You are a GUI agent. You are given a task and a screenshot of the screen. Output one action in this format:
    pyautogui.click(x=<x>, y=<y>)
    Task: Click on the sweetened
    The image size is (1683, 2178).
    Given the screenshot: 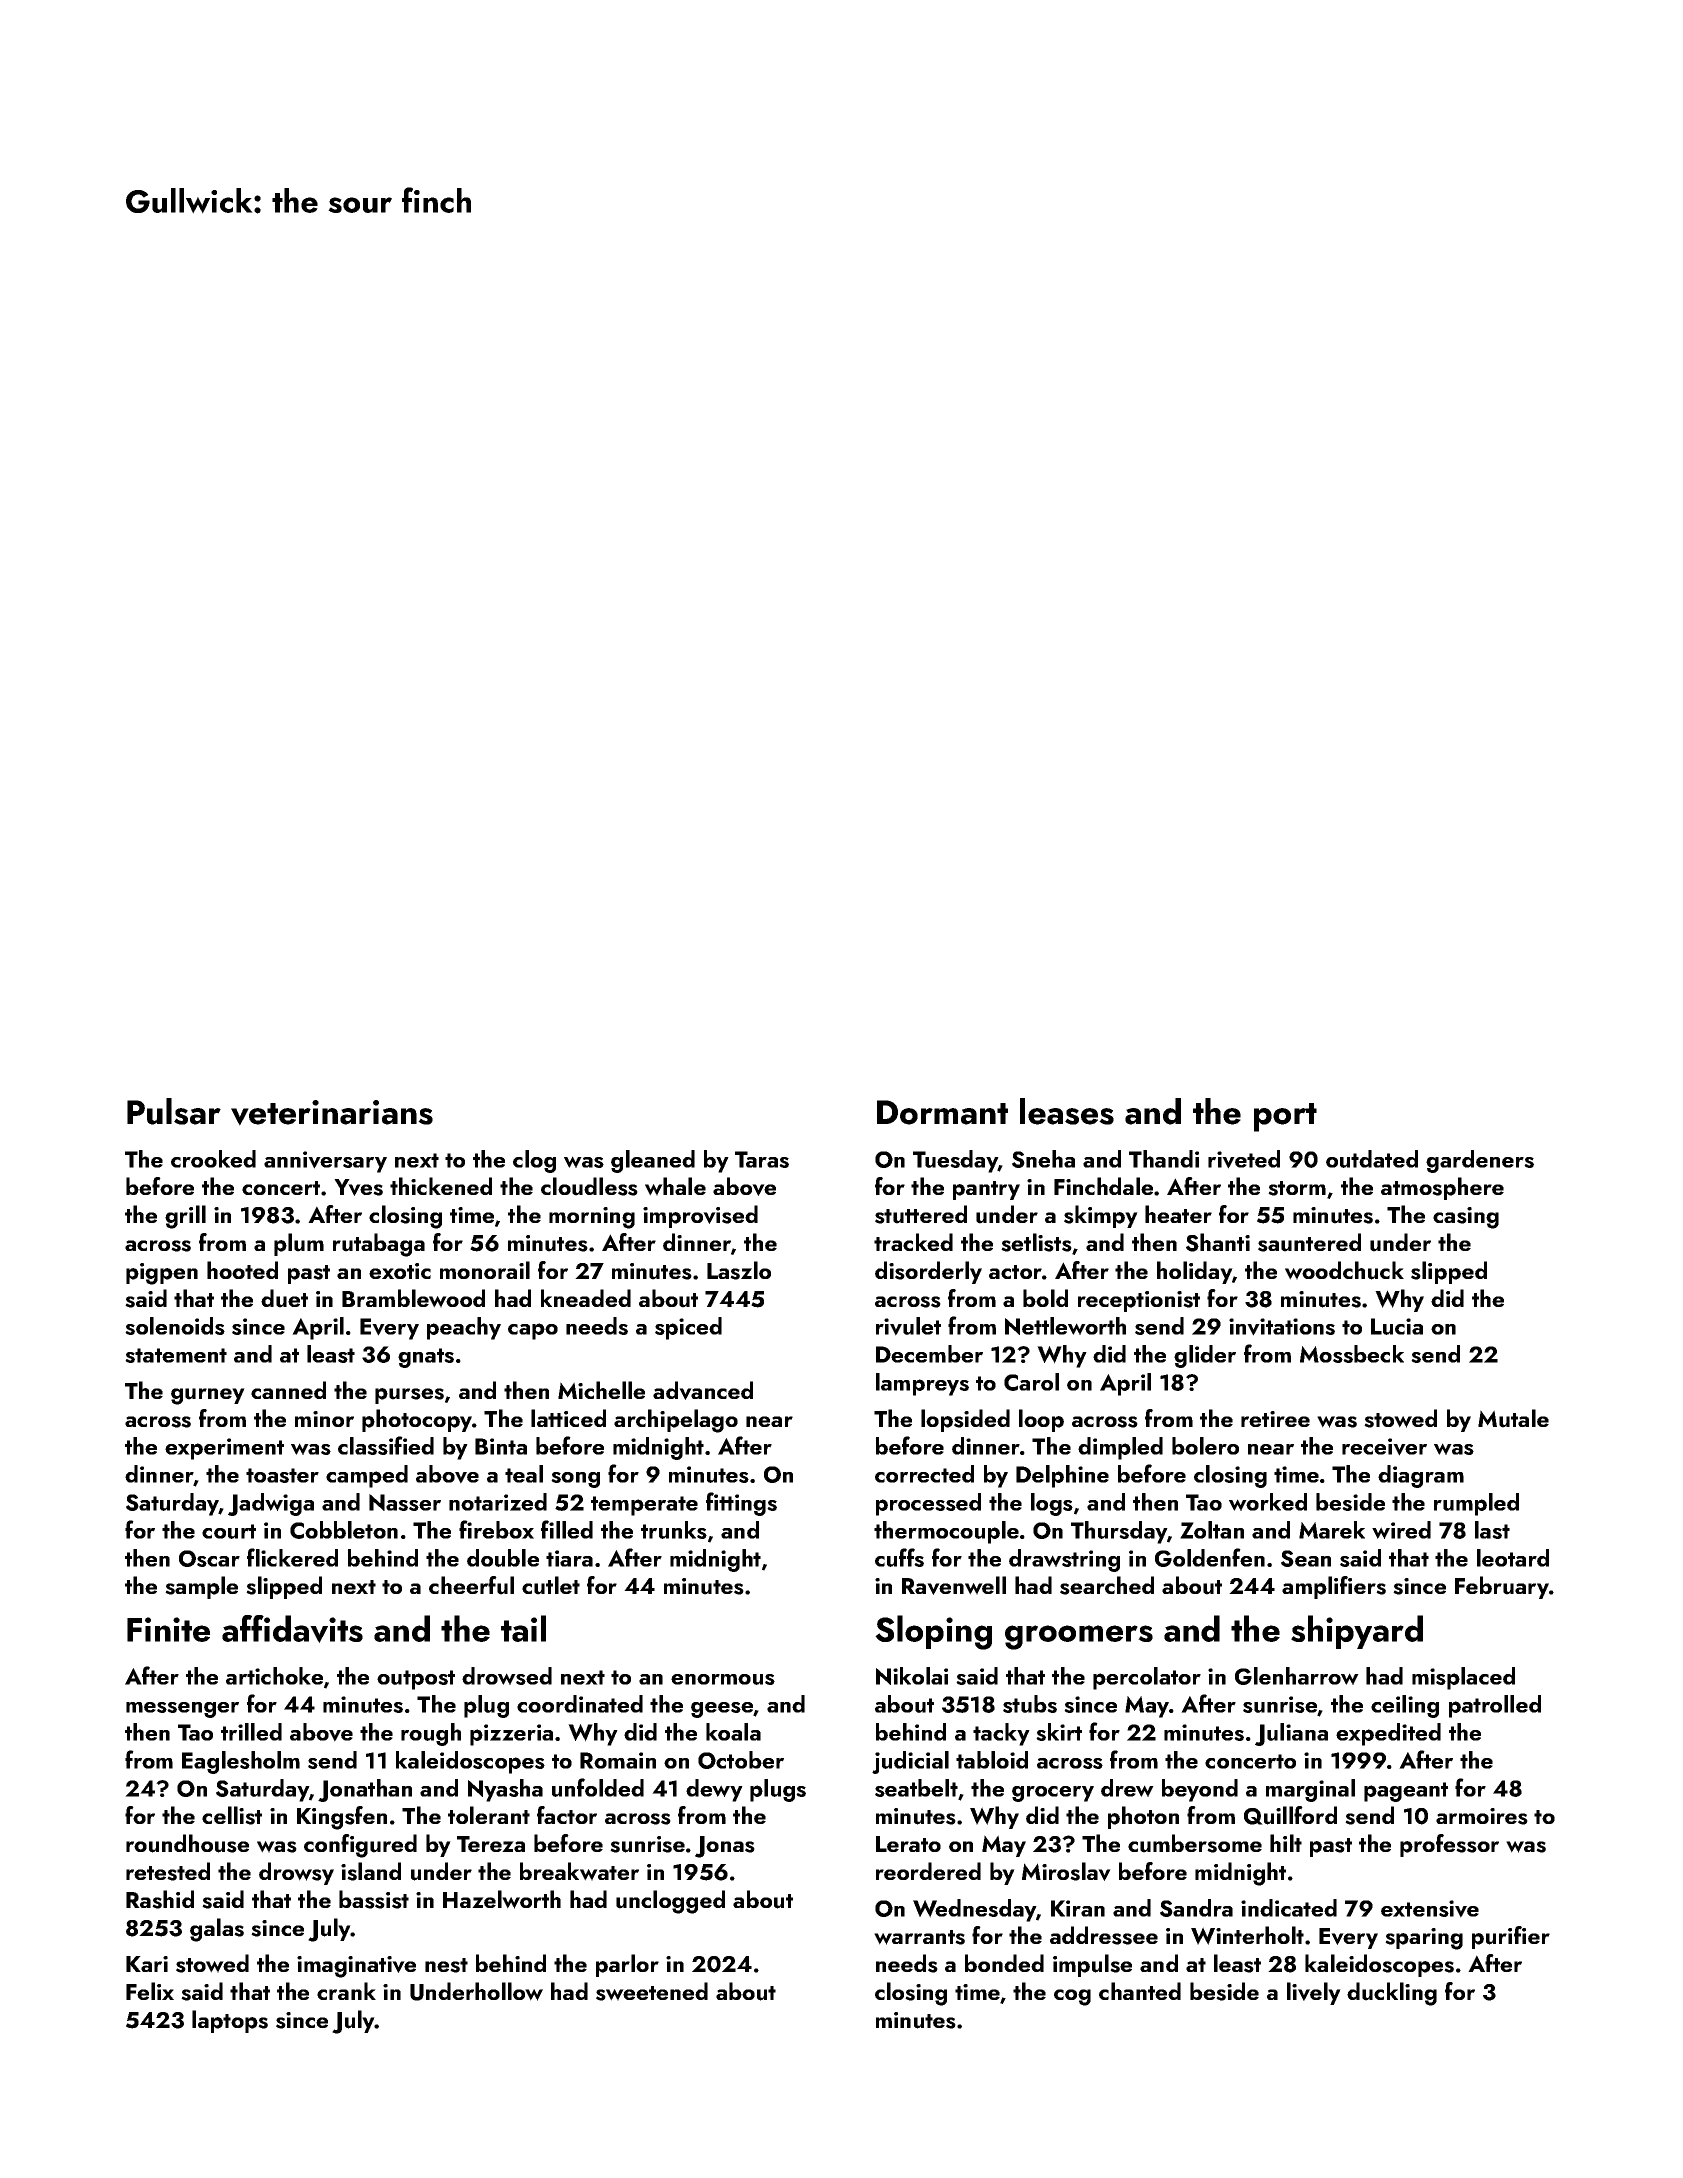 What is the action you would take?
    pyautogui.click(x=652, y=1991)
